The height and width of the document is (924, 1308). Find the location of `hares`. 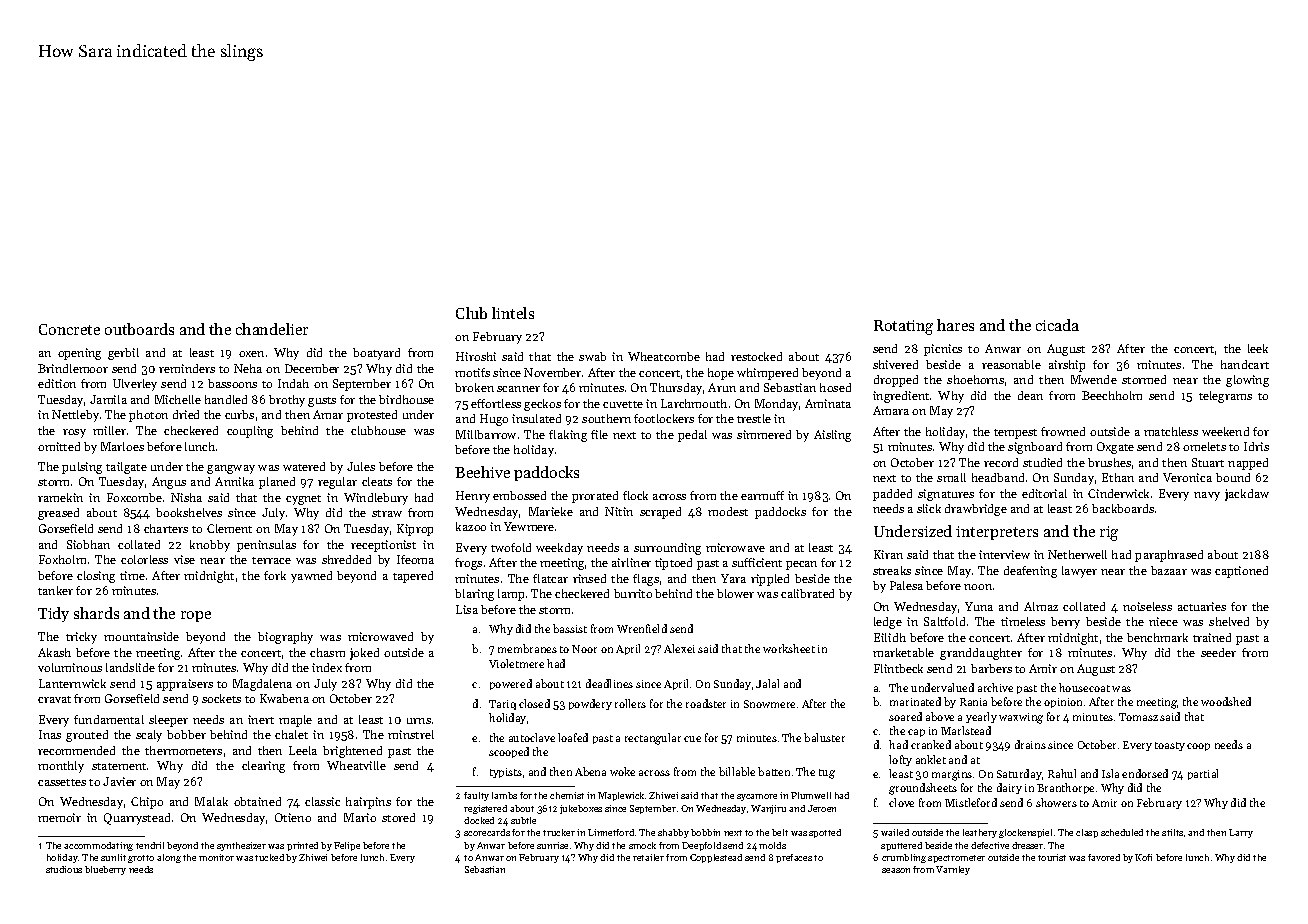

hares is located at coordinates (955, 325).
